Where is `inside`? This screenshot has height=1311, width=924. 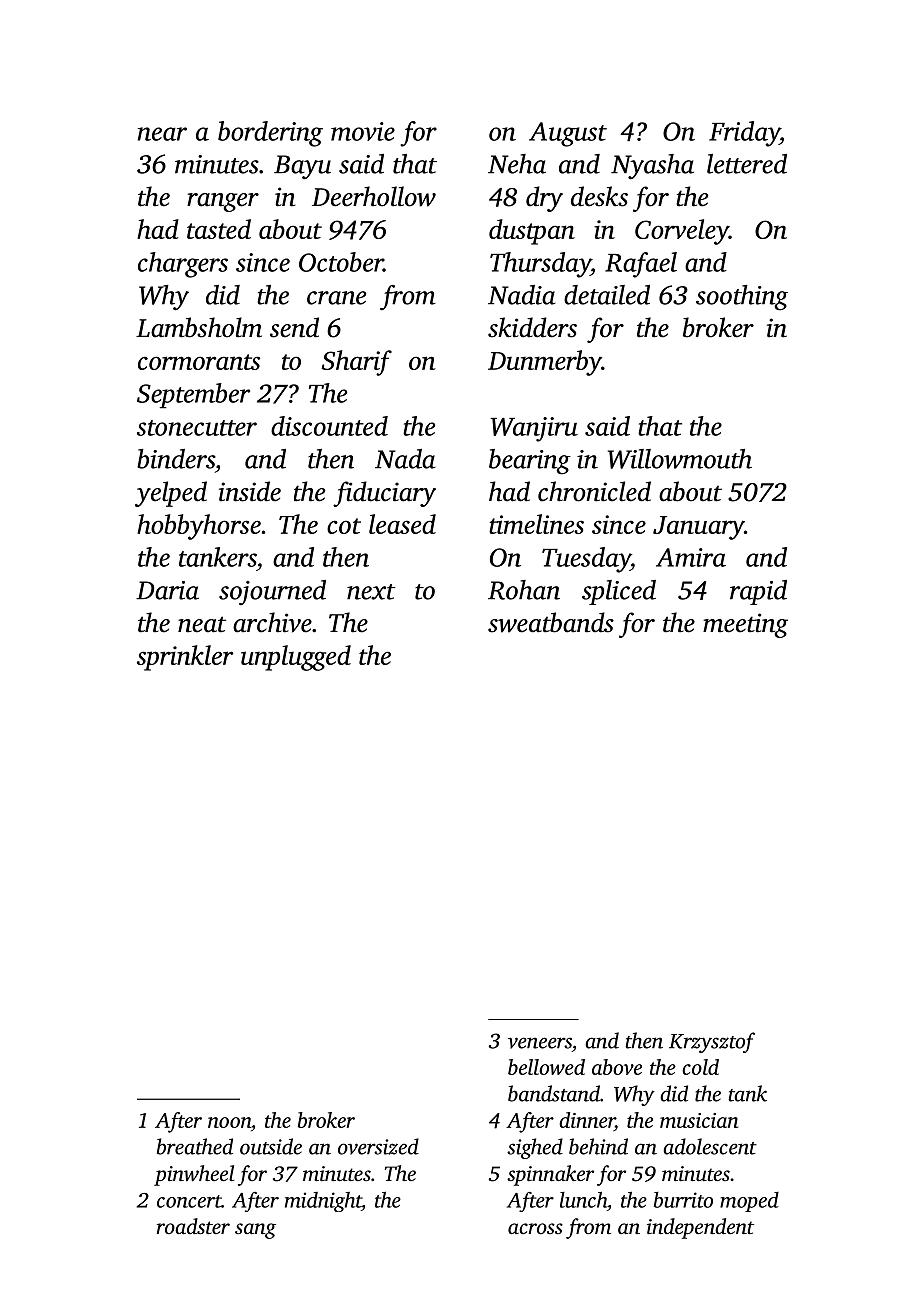 inside is located at coordinates (250, 491).
